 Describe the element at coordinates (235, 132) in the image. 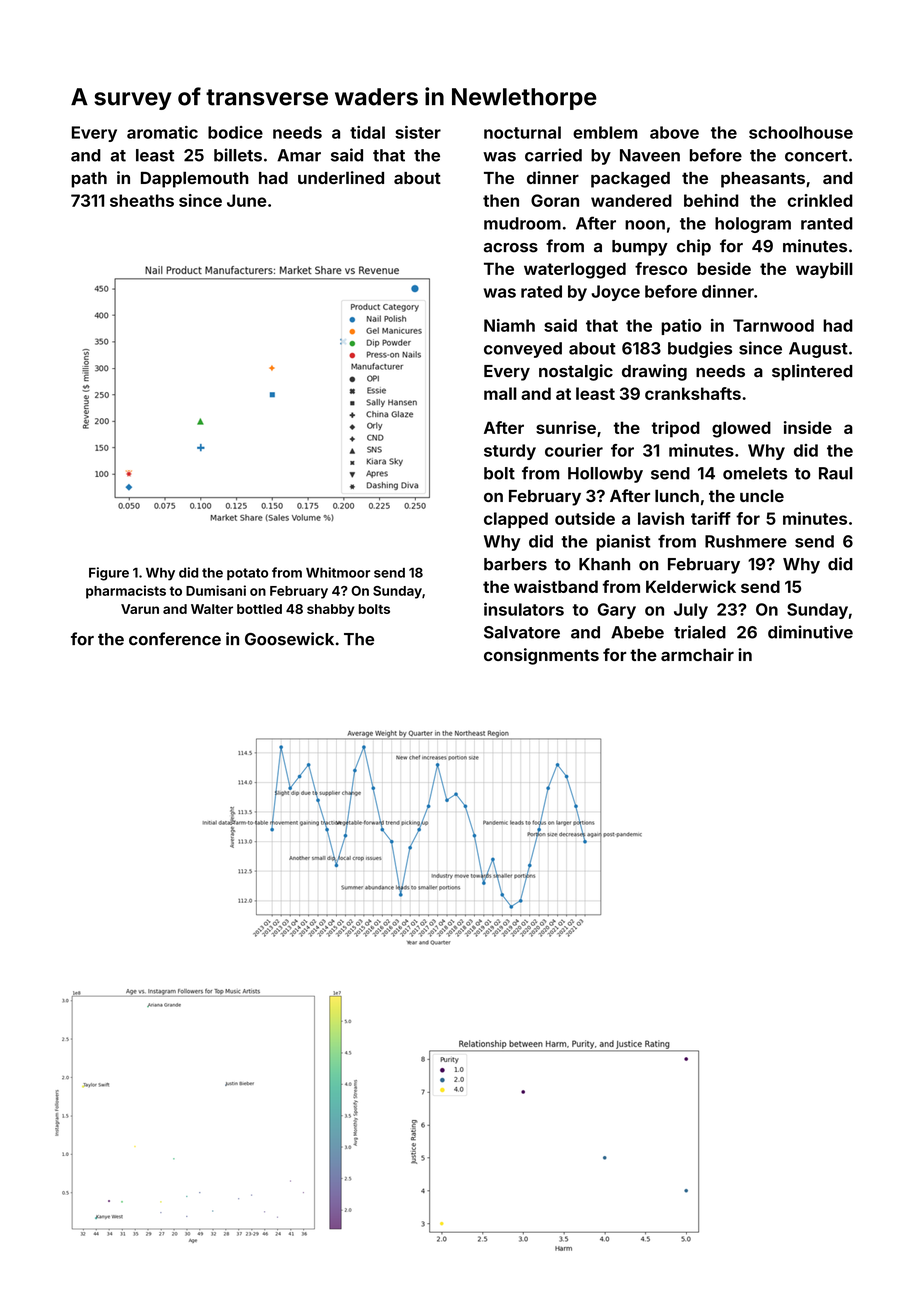

I see `bodice` at that location.
